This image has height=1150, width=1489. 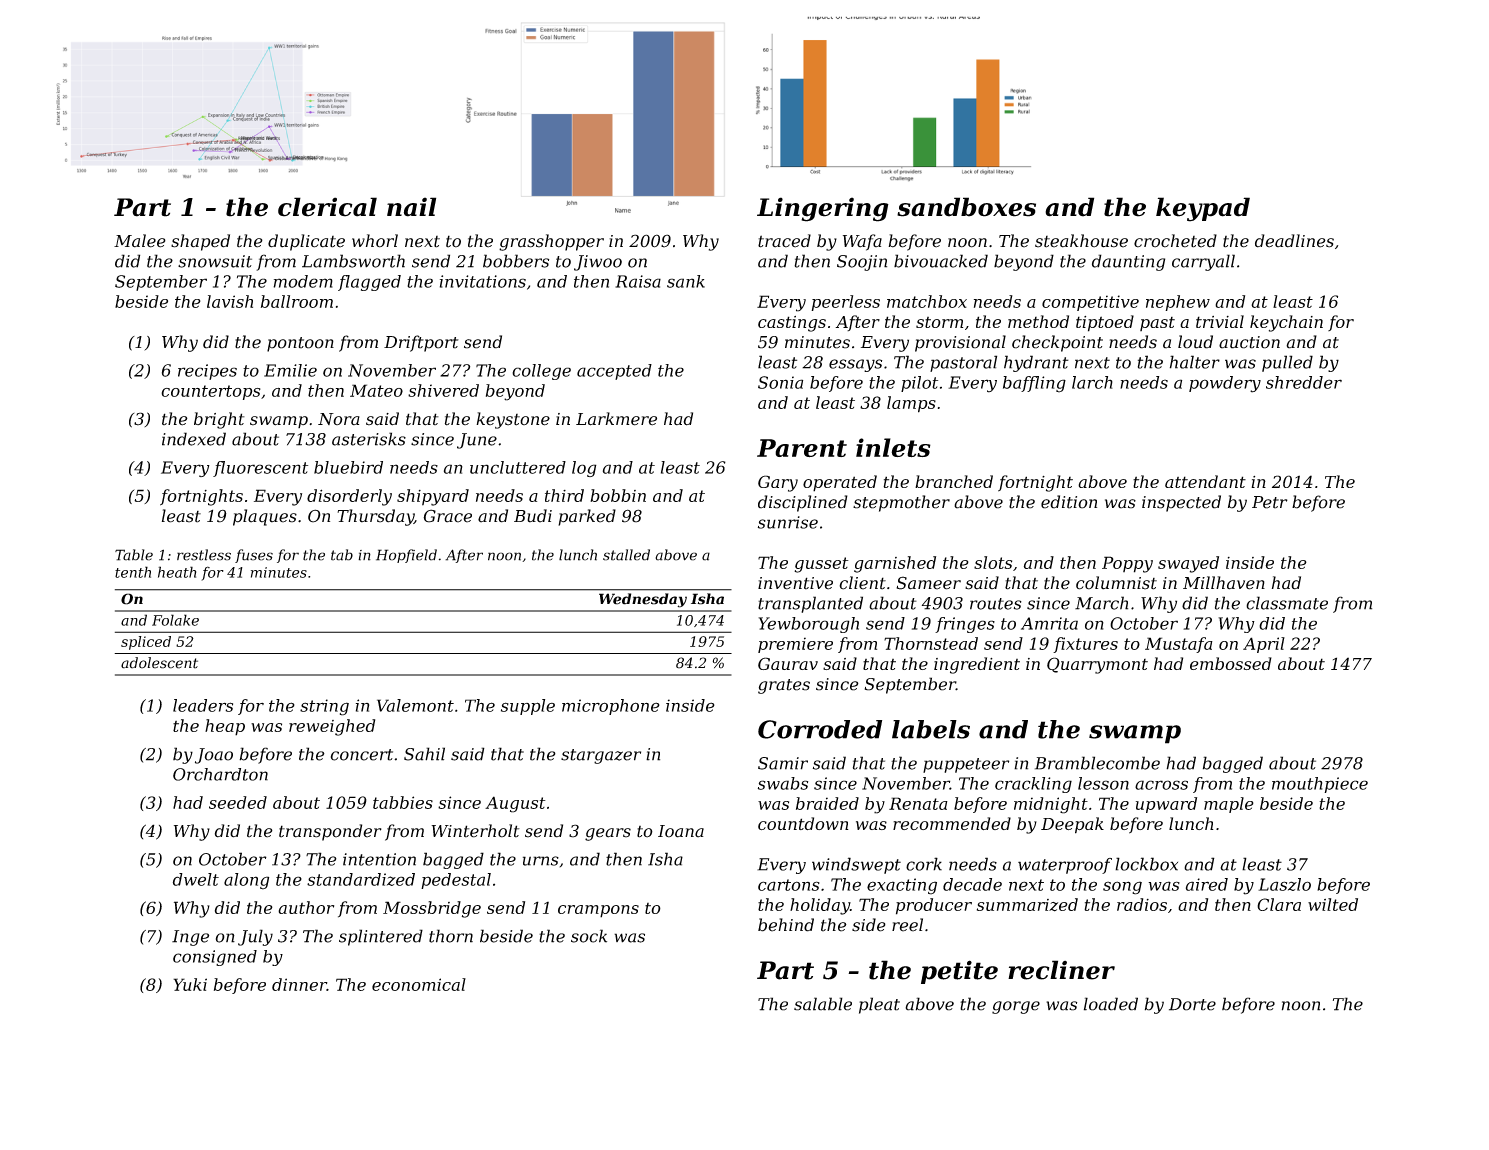 What do you see at coordinates (823, 1004) in the image?
I see `salable` at bounding box center [823, 1004].
